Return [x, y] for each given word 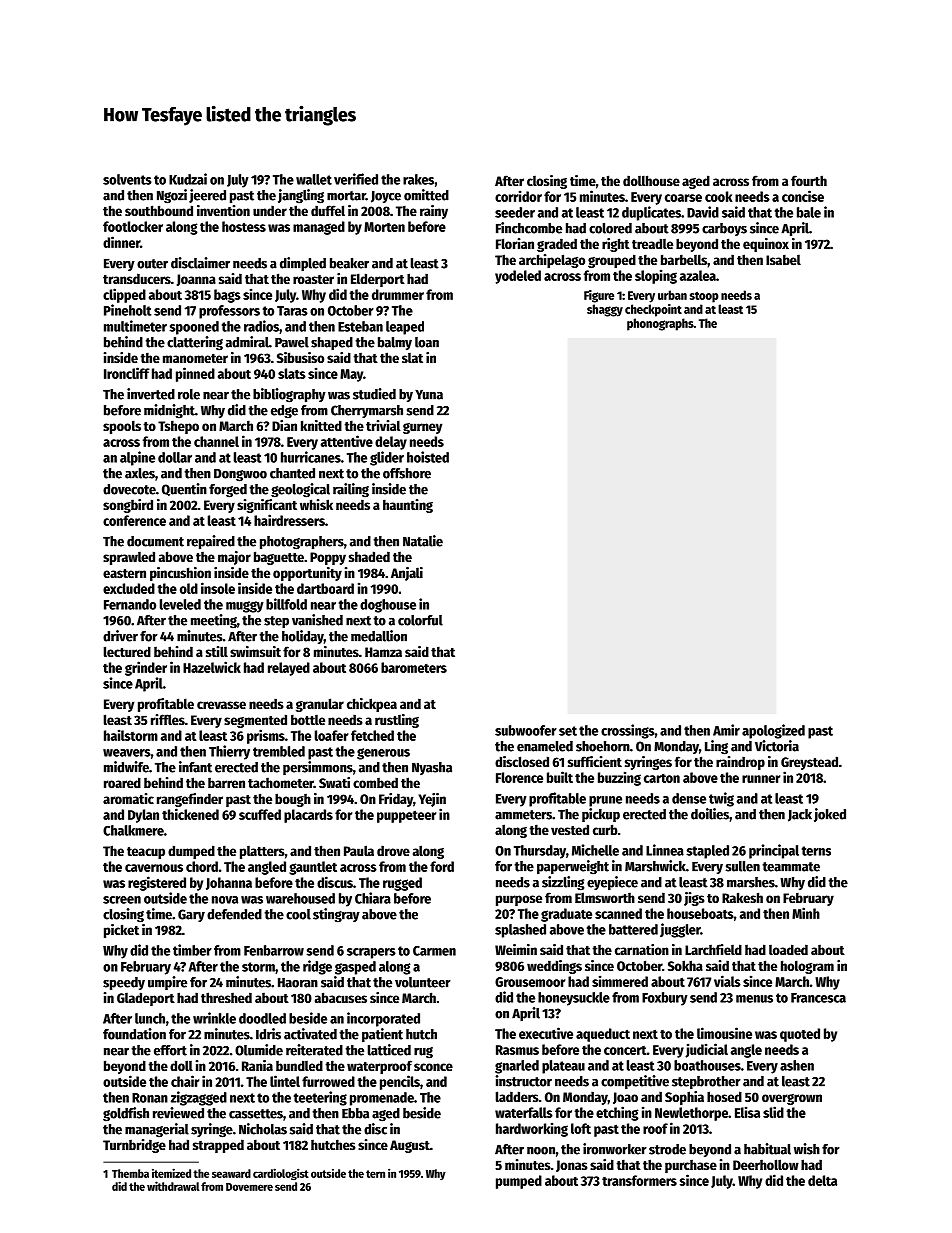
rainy [434, 212]
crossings [628, 731]
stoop [704, 297]
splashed [520, 931]
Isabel [783, 259]
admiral [247, 342]
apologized [773, 731]
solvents [127, 179]
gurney [423, 428]
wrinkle [214, 1018]
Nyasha [432, 768]
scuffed [260, 814]
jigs [694, 899]
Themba [130, 1173]
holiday [303, 637]
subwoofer [526, 730]
